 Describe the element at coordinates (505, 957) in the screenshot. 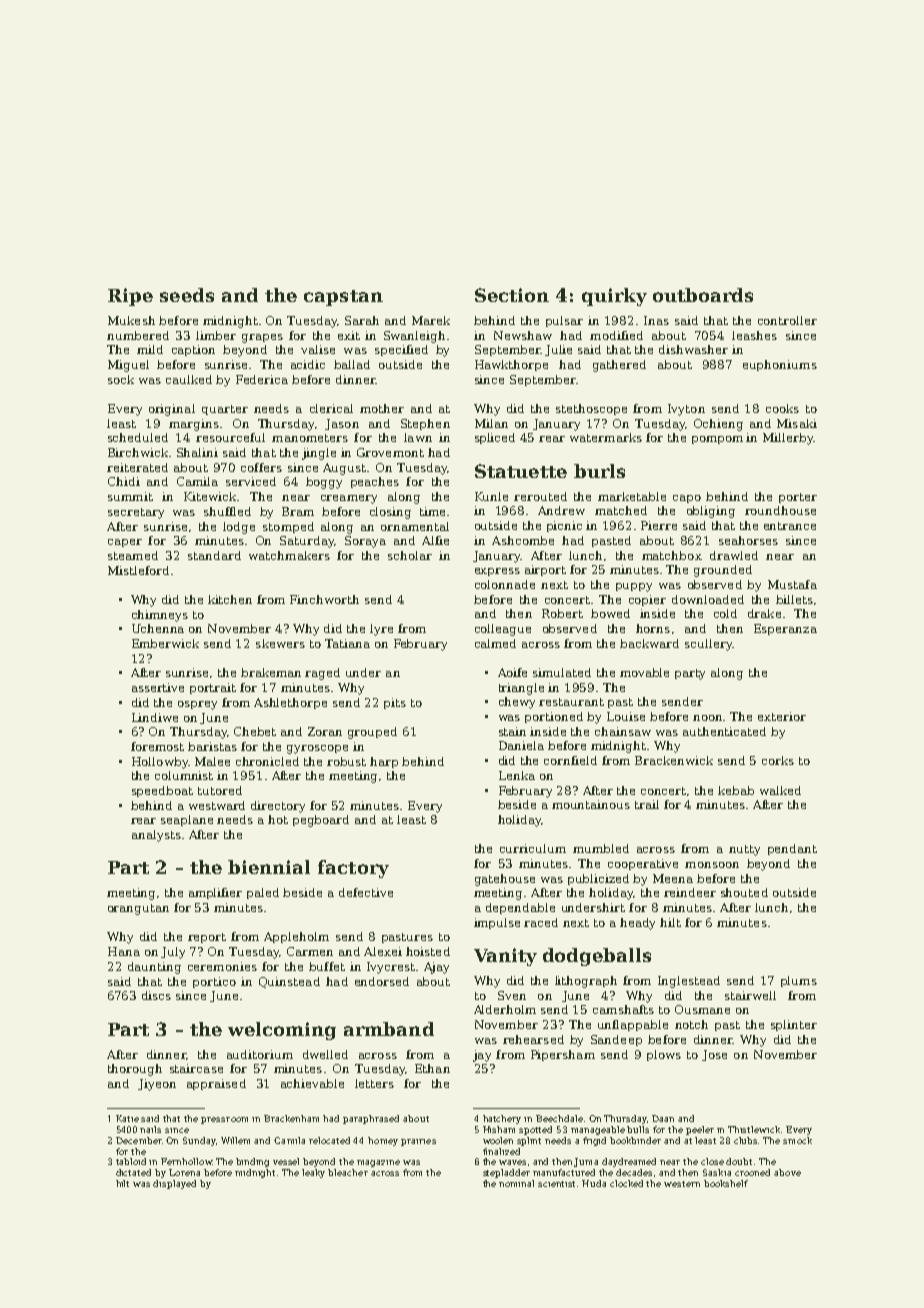

I see `Vanity` at that location.
